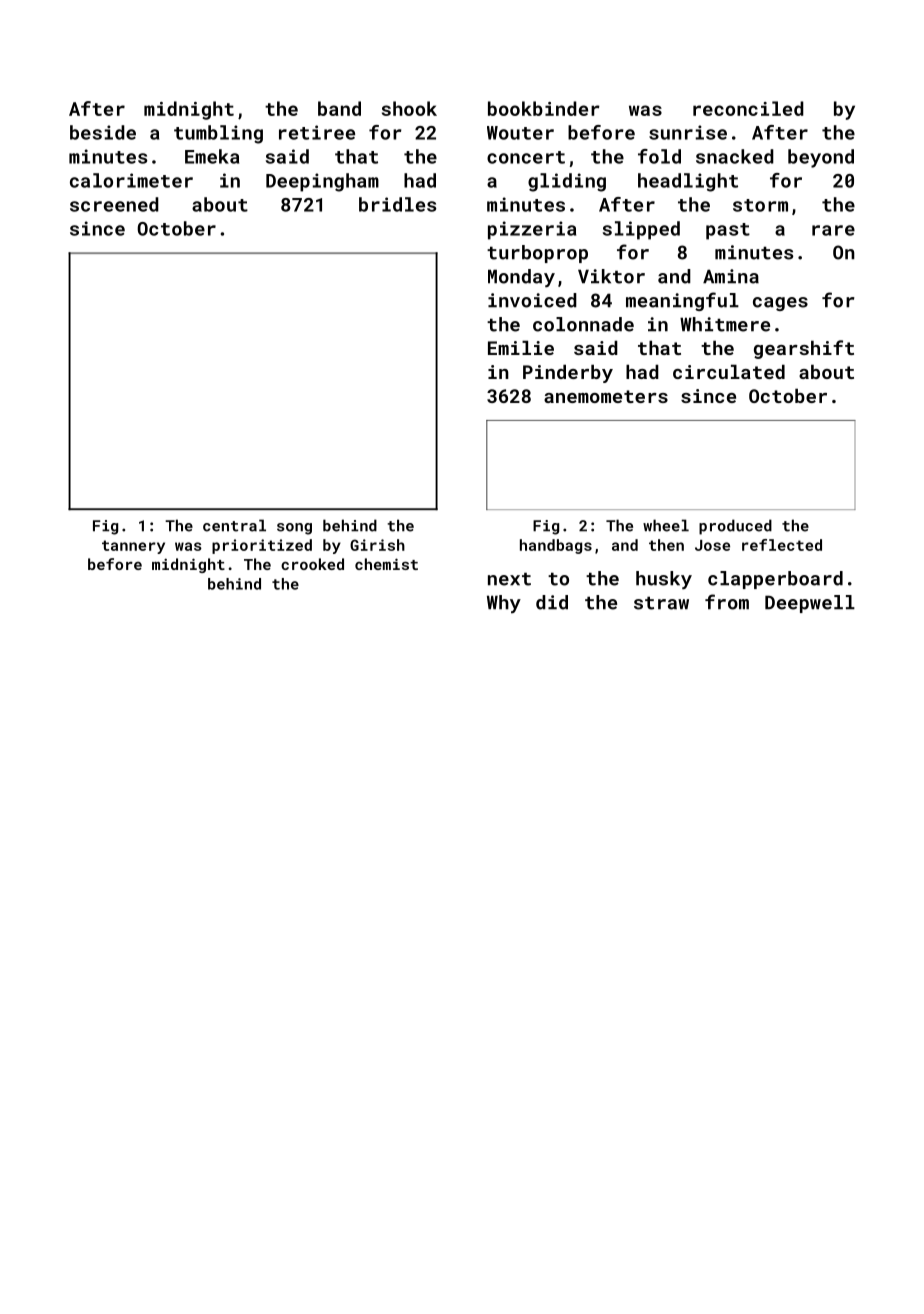 The width and height of the page is (924, 1314). Describe the element at coordinates (133, 547) in the page. I see `tannery` at that location.
